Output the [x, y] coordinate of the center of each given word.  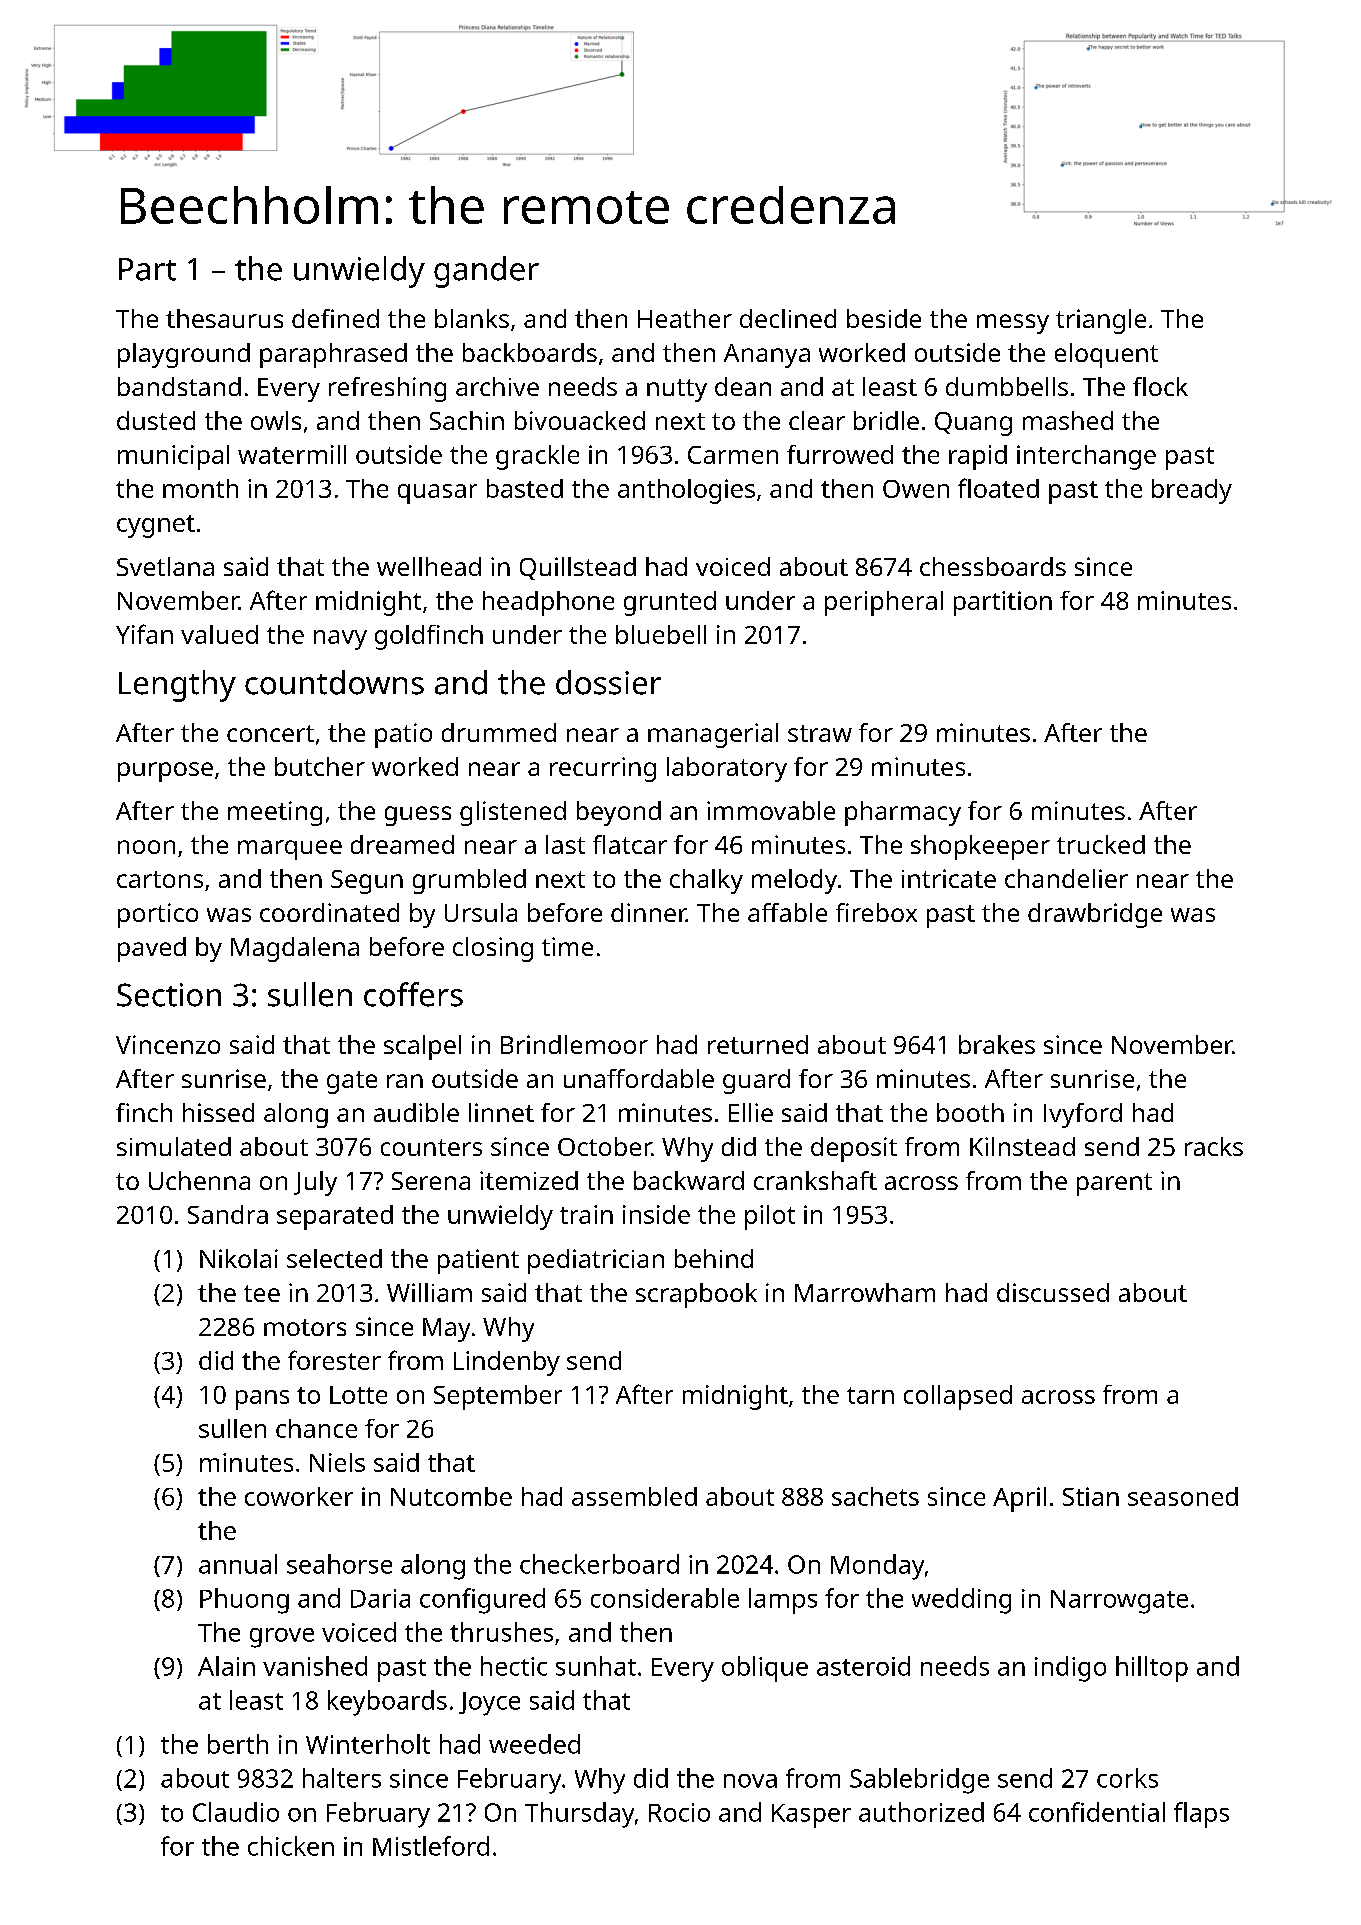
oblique [765, 1669]
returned [758, 1044]
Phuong [244, 1601]
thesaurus [224, 318]
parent [1114, 1184]
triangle [1101, 321]
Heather [685, 318]
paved [152, 949]
